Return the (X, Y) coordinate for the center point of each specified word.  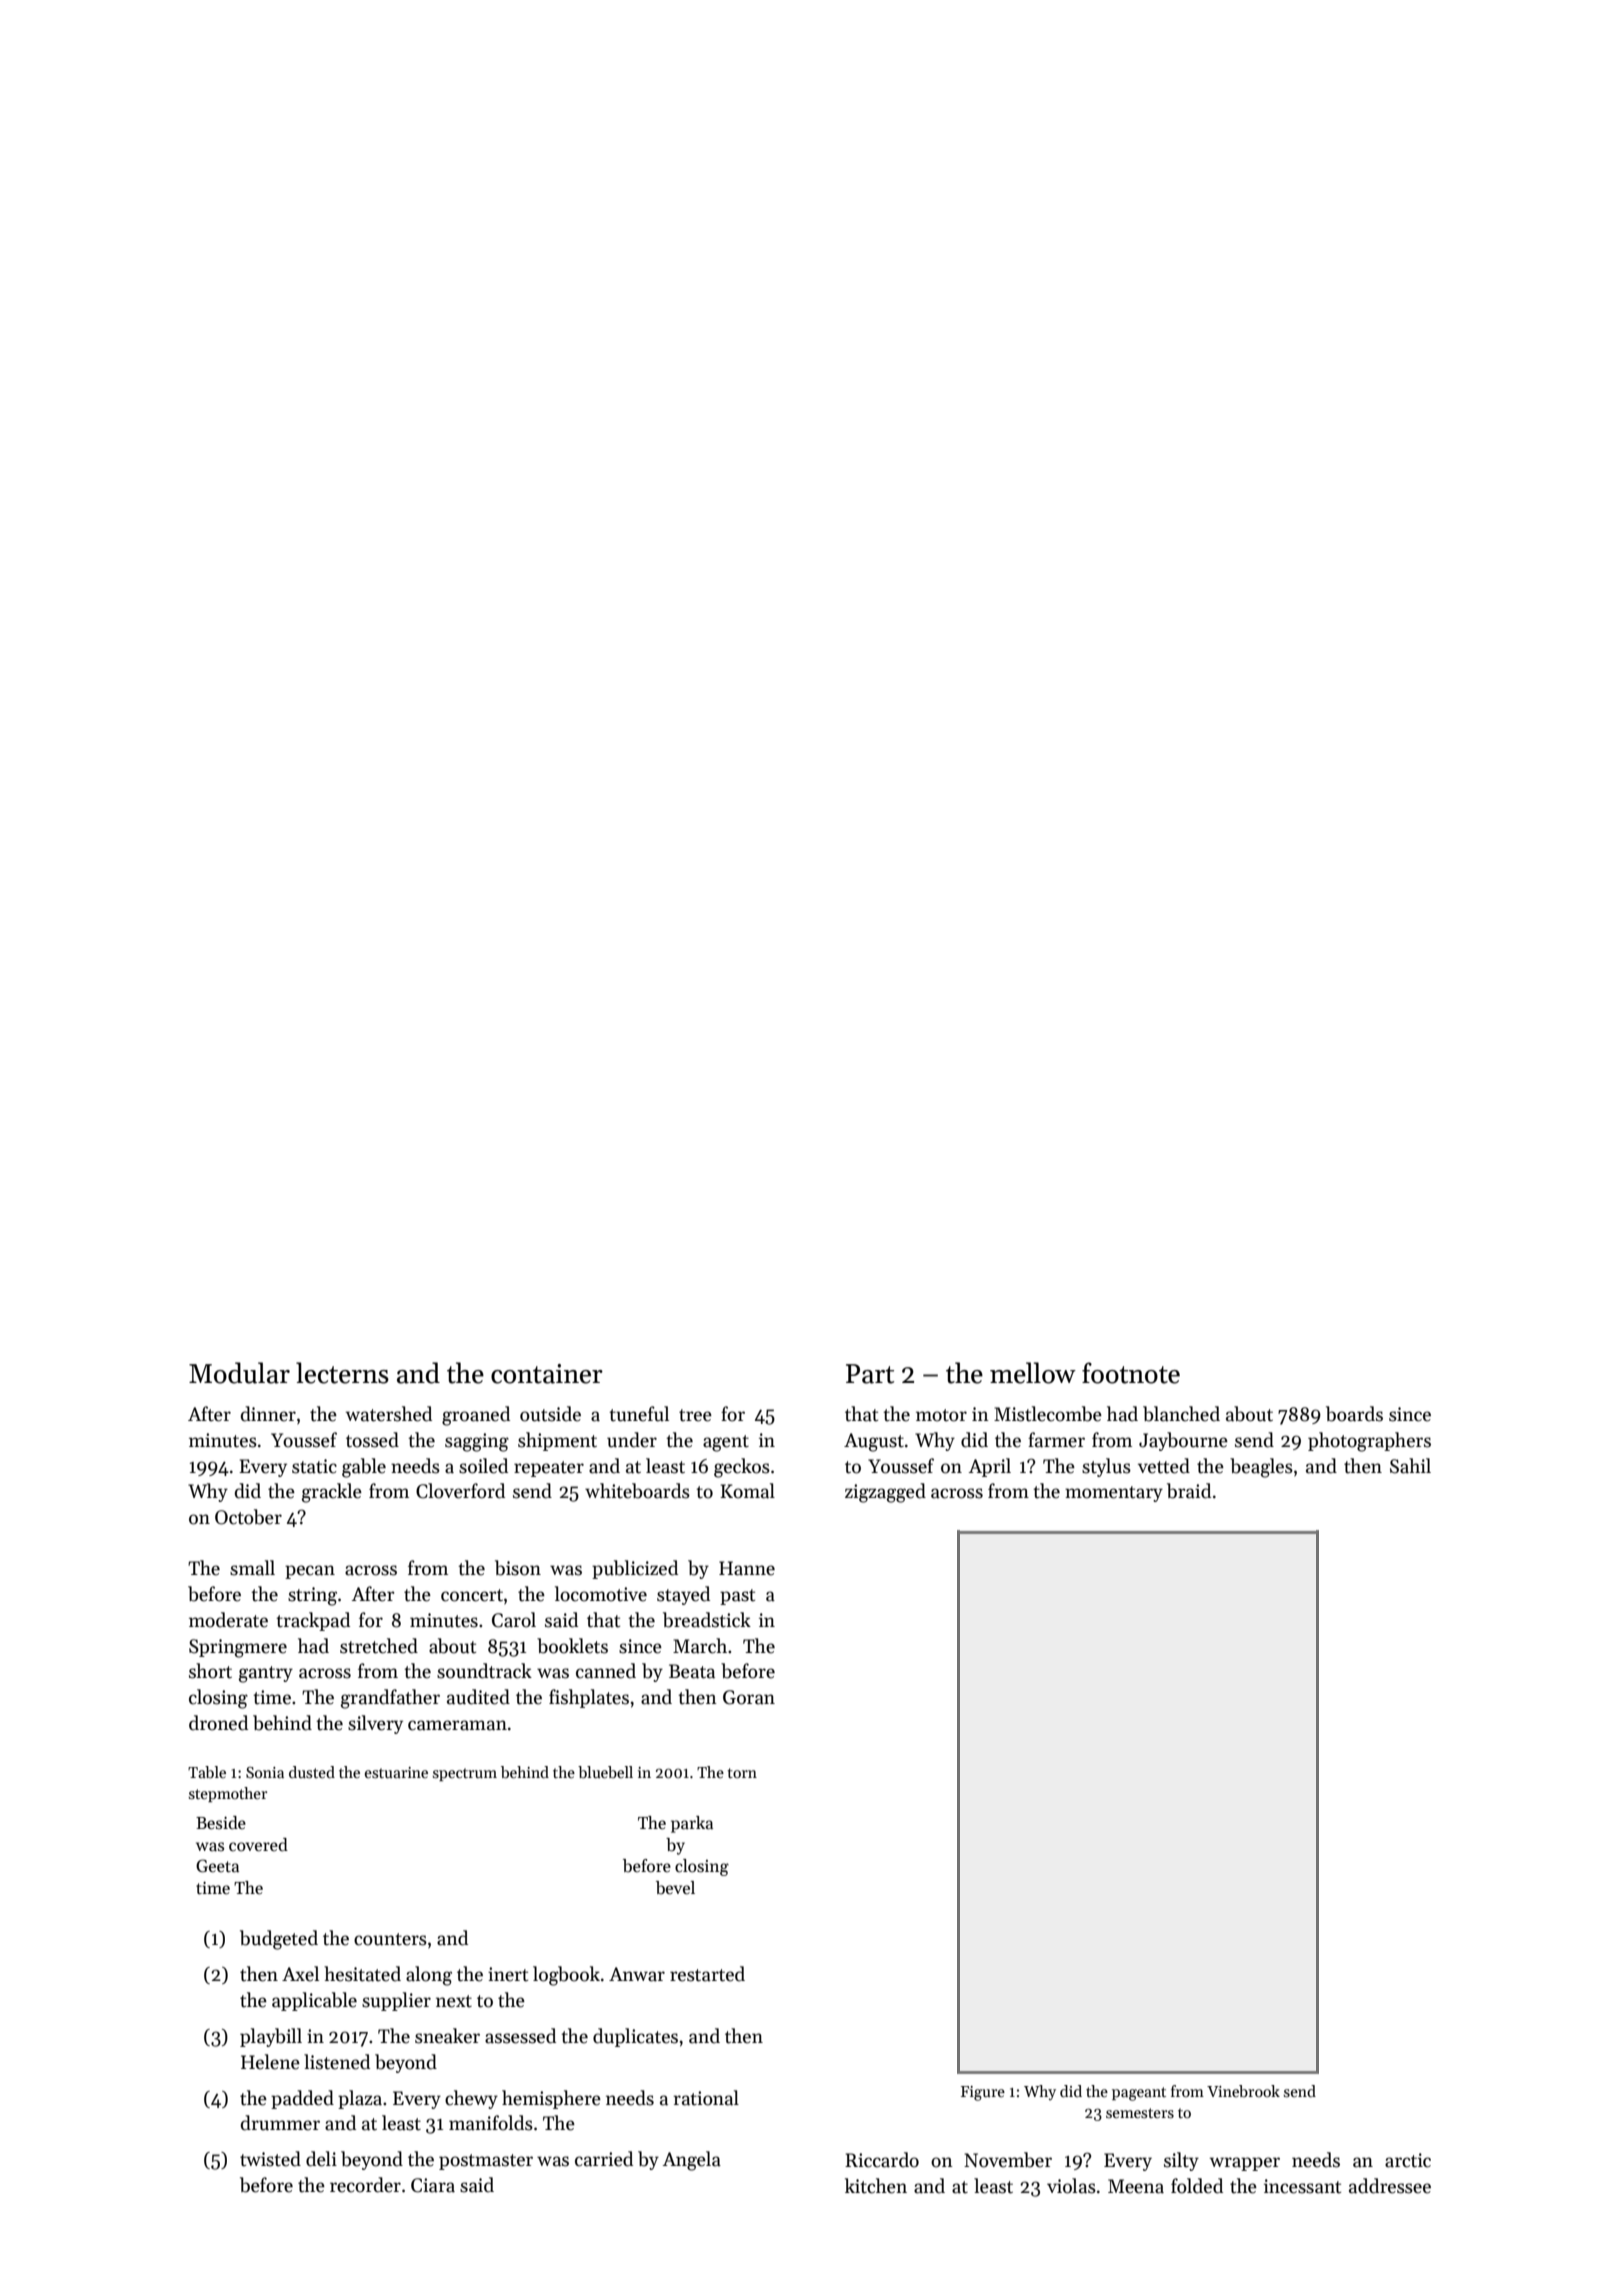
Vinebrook (1243, 2091)
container (547, 1374)
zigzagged (885, 1493)
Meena (1136, 2186)
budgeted (279, 1940)
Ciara (433, 2185)
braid (1189, 1491)
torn (742, 1773)
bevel (675, 1888)
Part (870, 1374)
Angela (692, 2161)
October (248, 1517)
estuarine (396, 1772)
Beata (692, 1671)
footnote (1131, 1373)
